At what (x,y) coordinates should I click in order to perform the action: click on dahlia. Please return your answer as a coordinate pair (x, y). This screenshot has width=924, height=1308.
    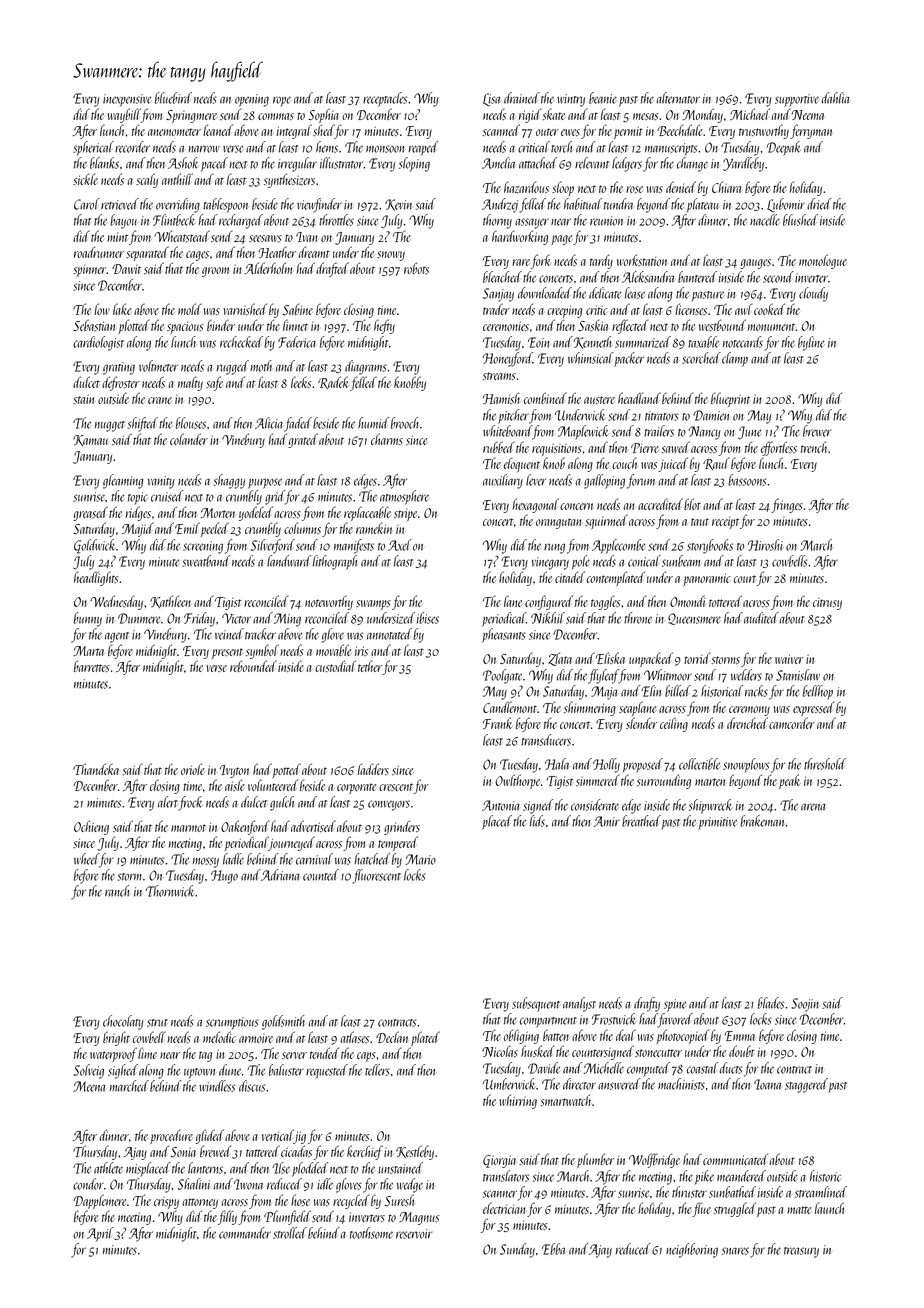
    Looking at the image, I should click on (836, 98).
